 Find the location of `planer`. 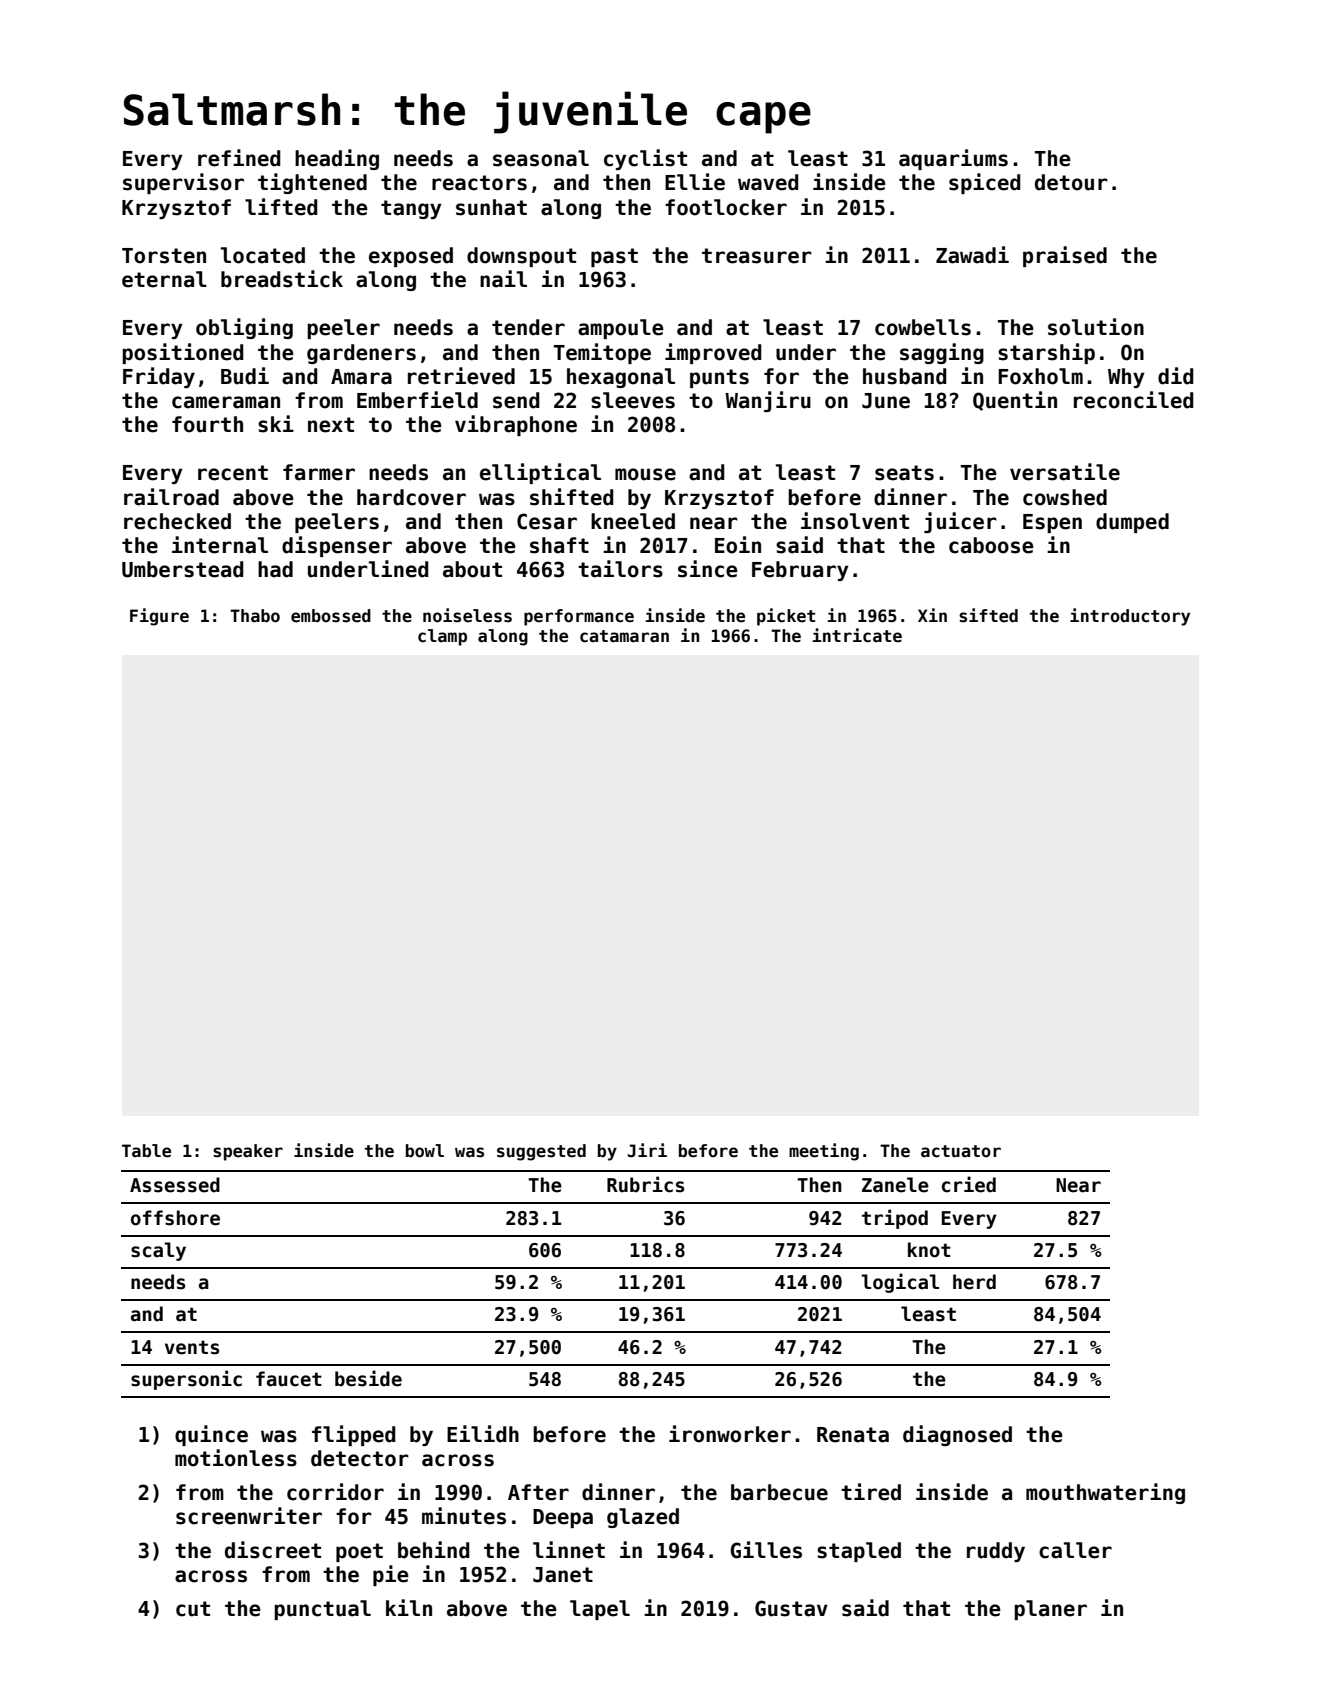

planer is located at coordinates (1050, 1610).
